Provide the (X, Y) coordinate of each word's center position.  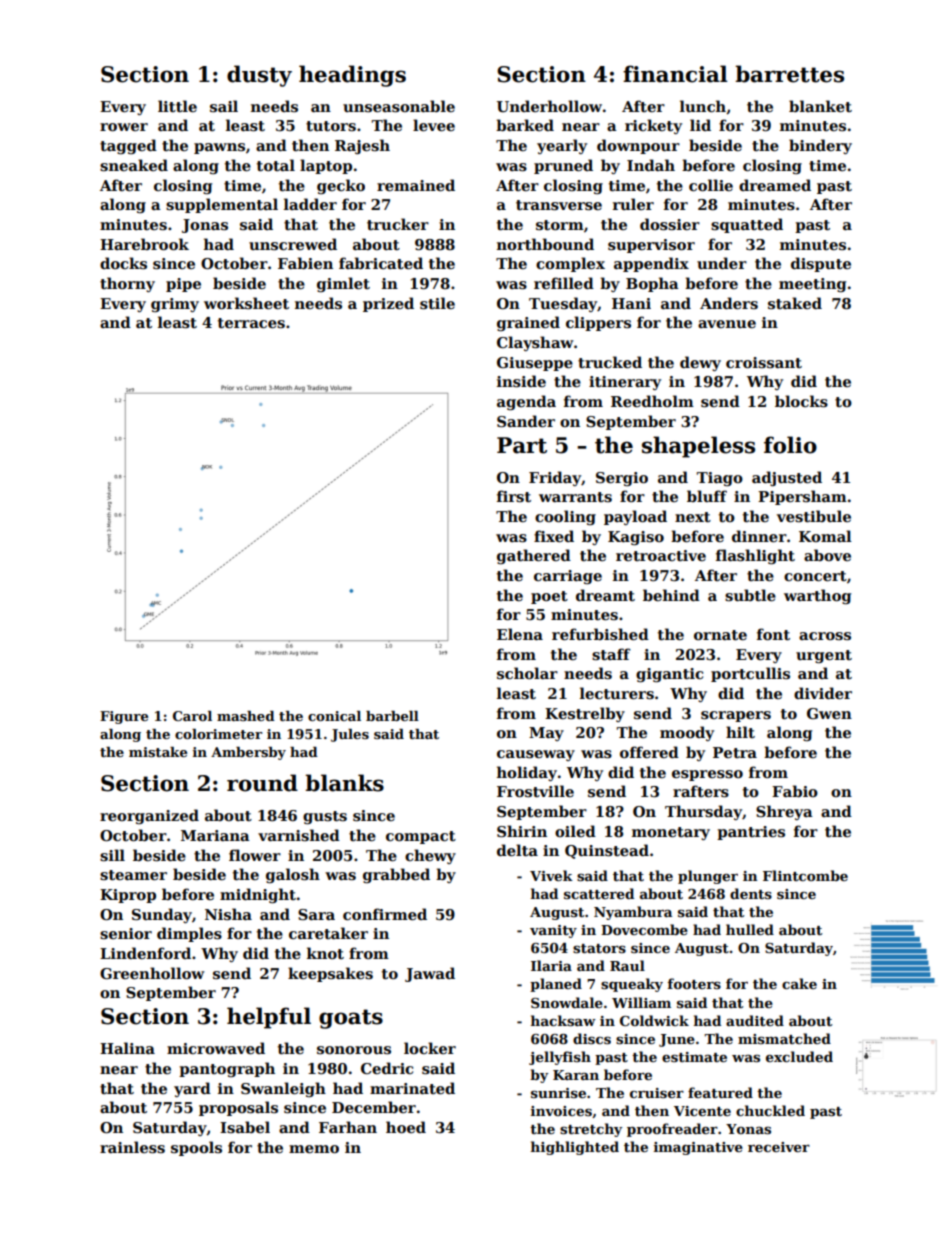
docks (123, 263)
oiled (575, 831)
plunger (708, 877)
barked (525, 125)
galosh (293, 875)
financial (675, 74)
